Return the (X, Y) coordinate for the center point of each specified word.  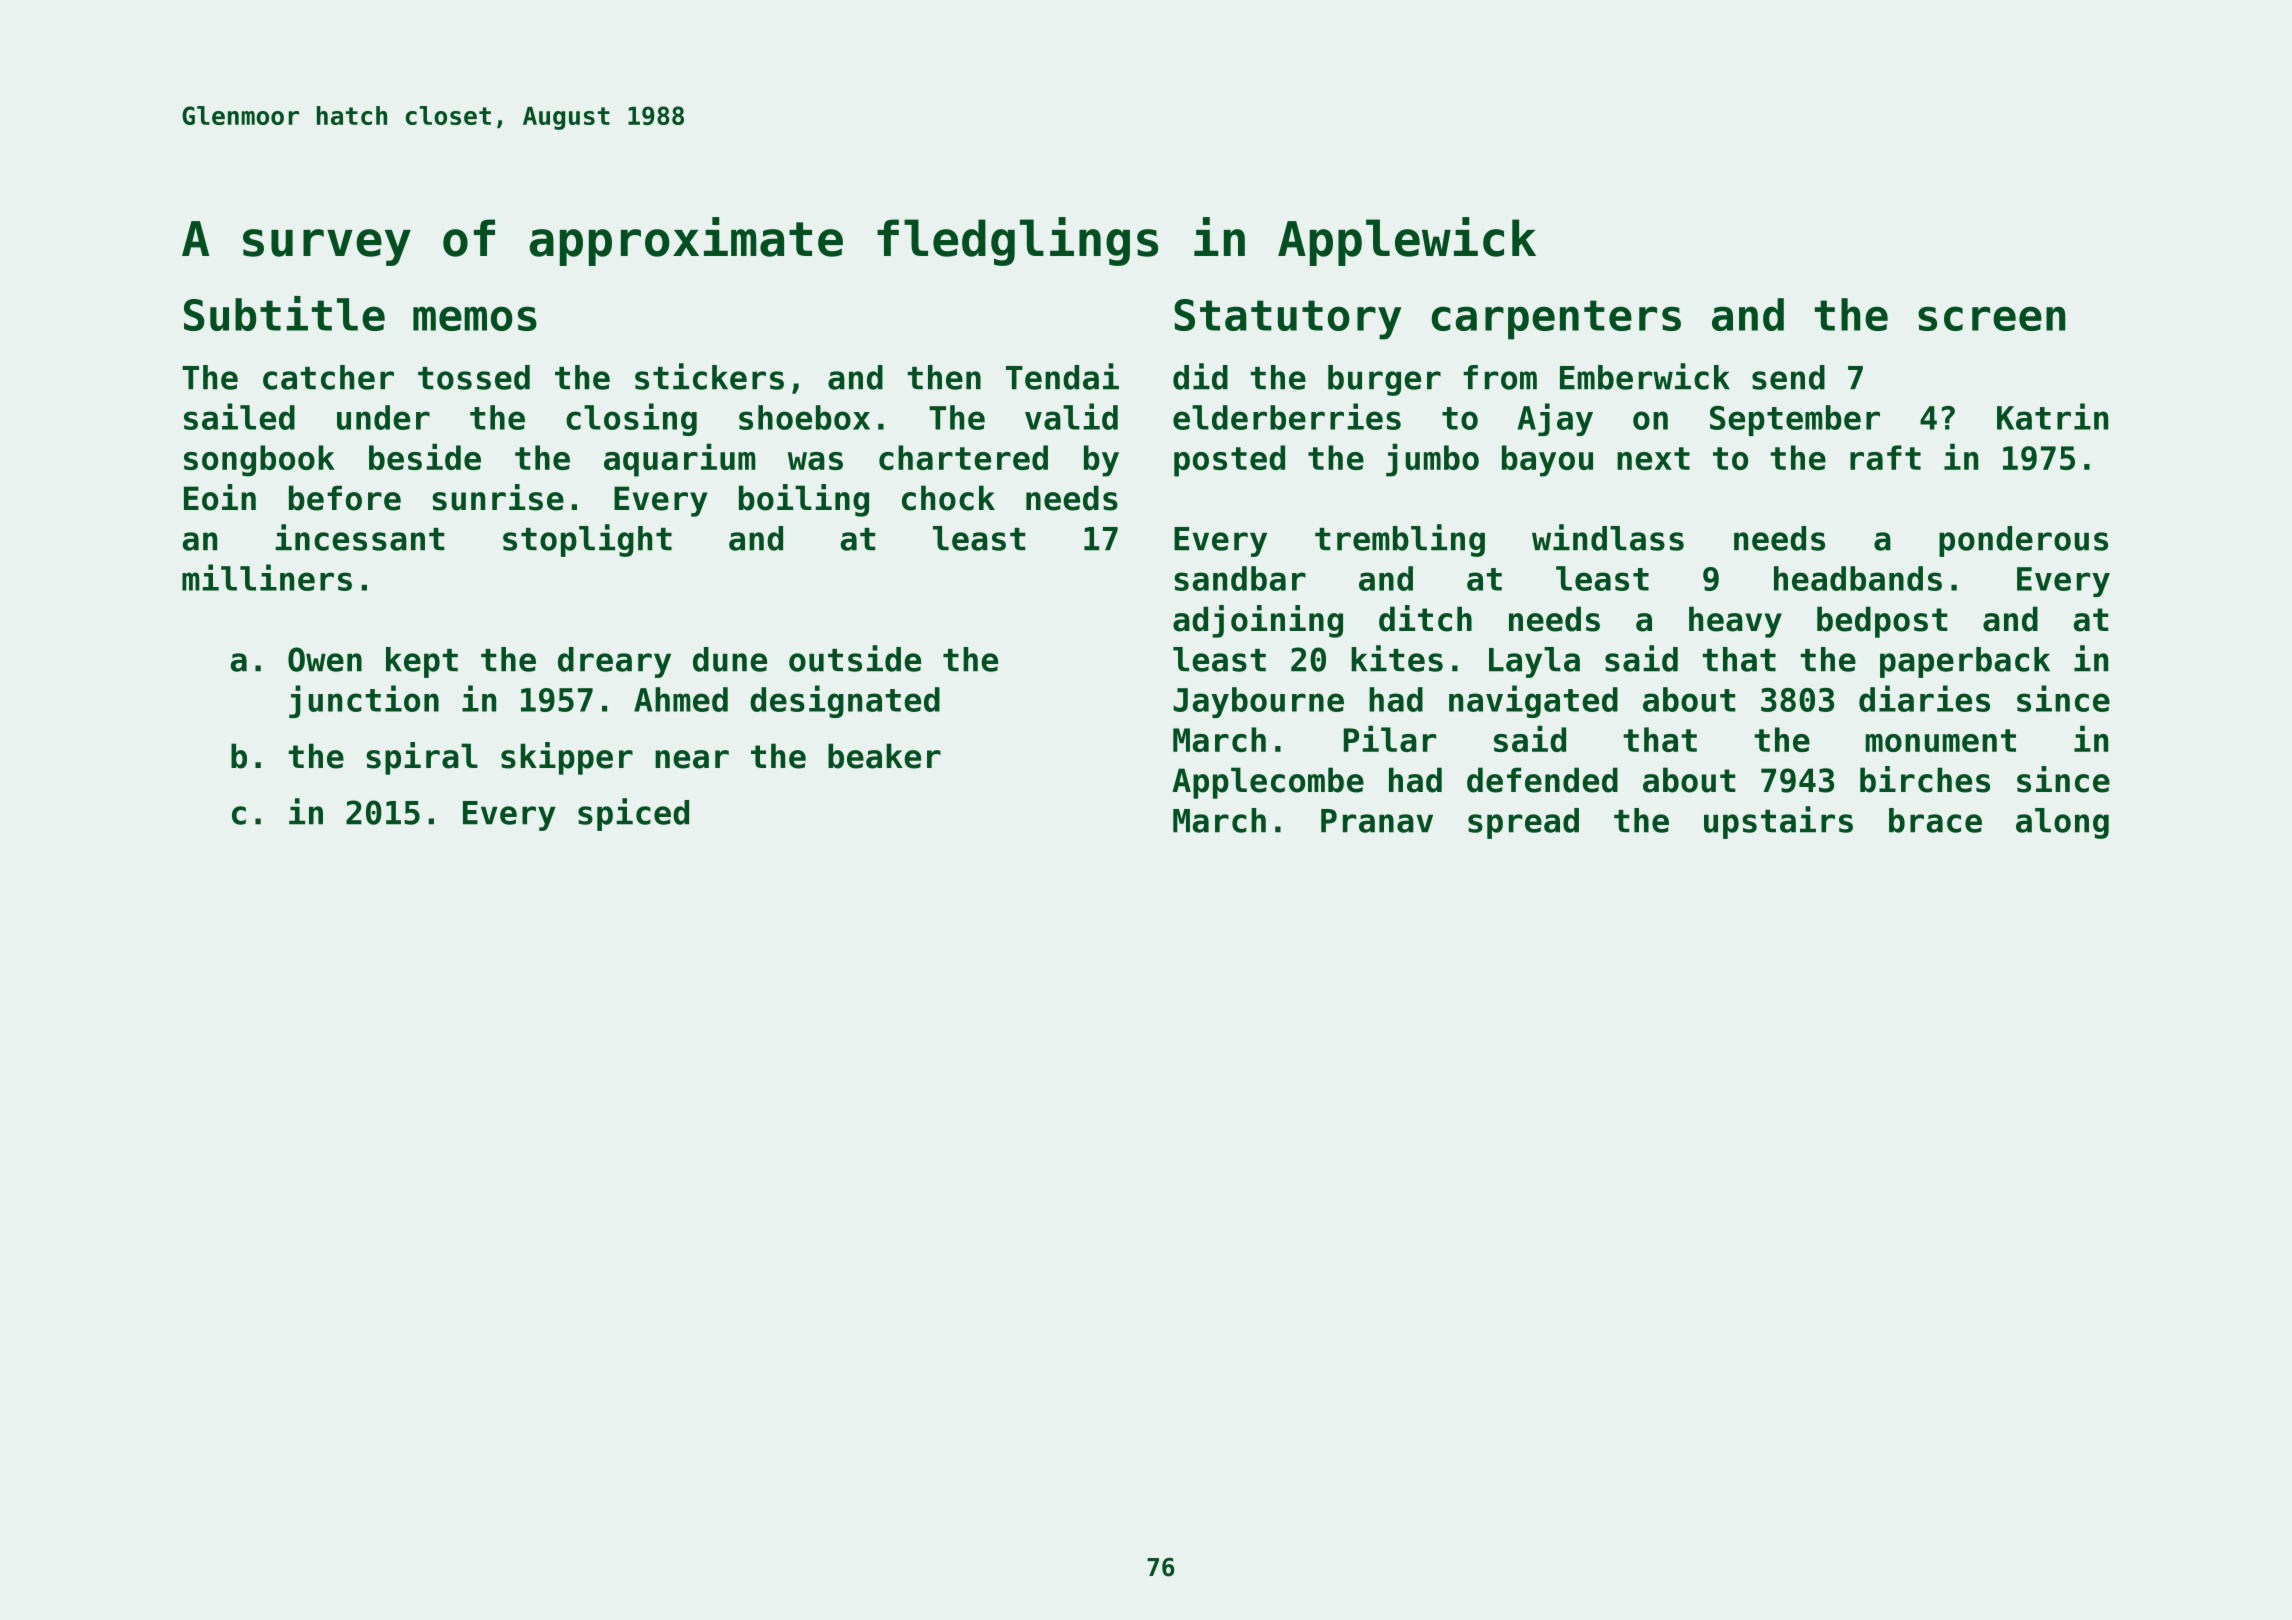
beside (425, 456)
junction (364, 701)
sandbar (1240, 578)
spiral (422, 758)
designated (845, 701)
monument (1941, 740)
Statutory (1287, 319)
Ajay (1555, 419)
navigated (1533, 701)
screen (1992, 318)
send (1788, 377)
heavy (1735, 622)
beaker (884, 756)
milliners (267, 577)
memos (475, 318)
